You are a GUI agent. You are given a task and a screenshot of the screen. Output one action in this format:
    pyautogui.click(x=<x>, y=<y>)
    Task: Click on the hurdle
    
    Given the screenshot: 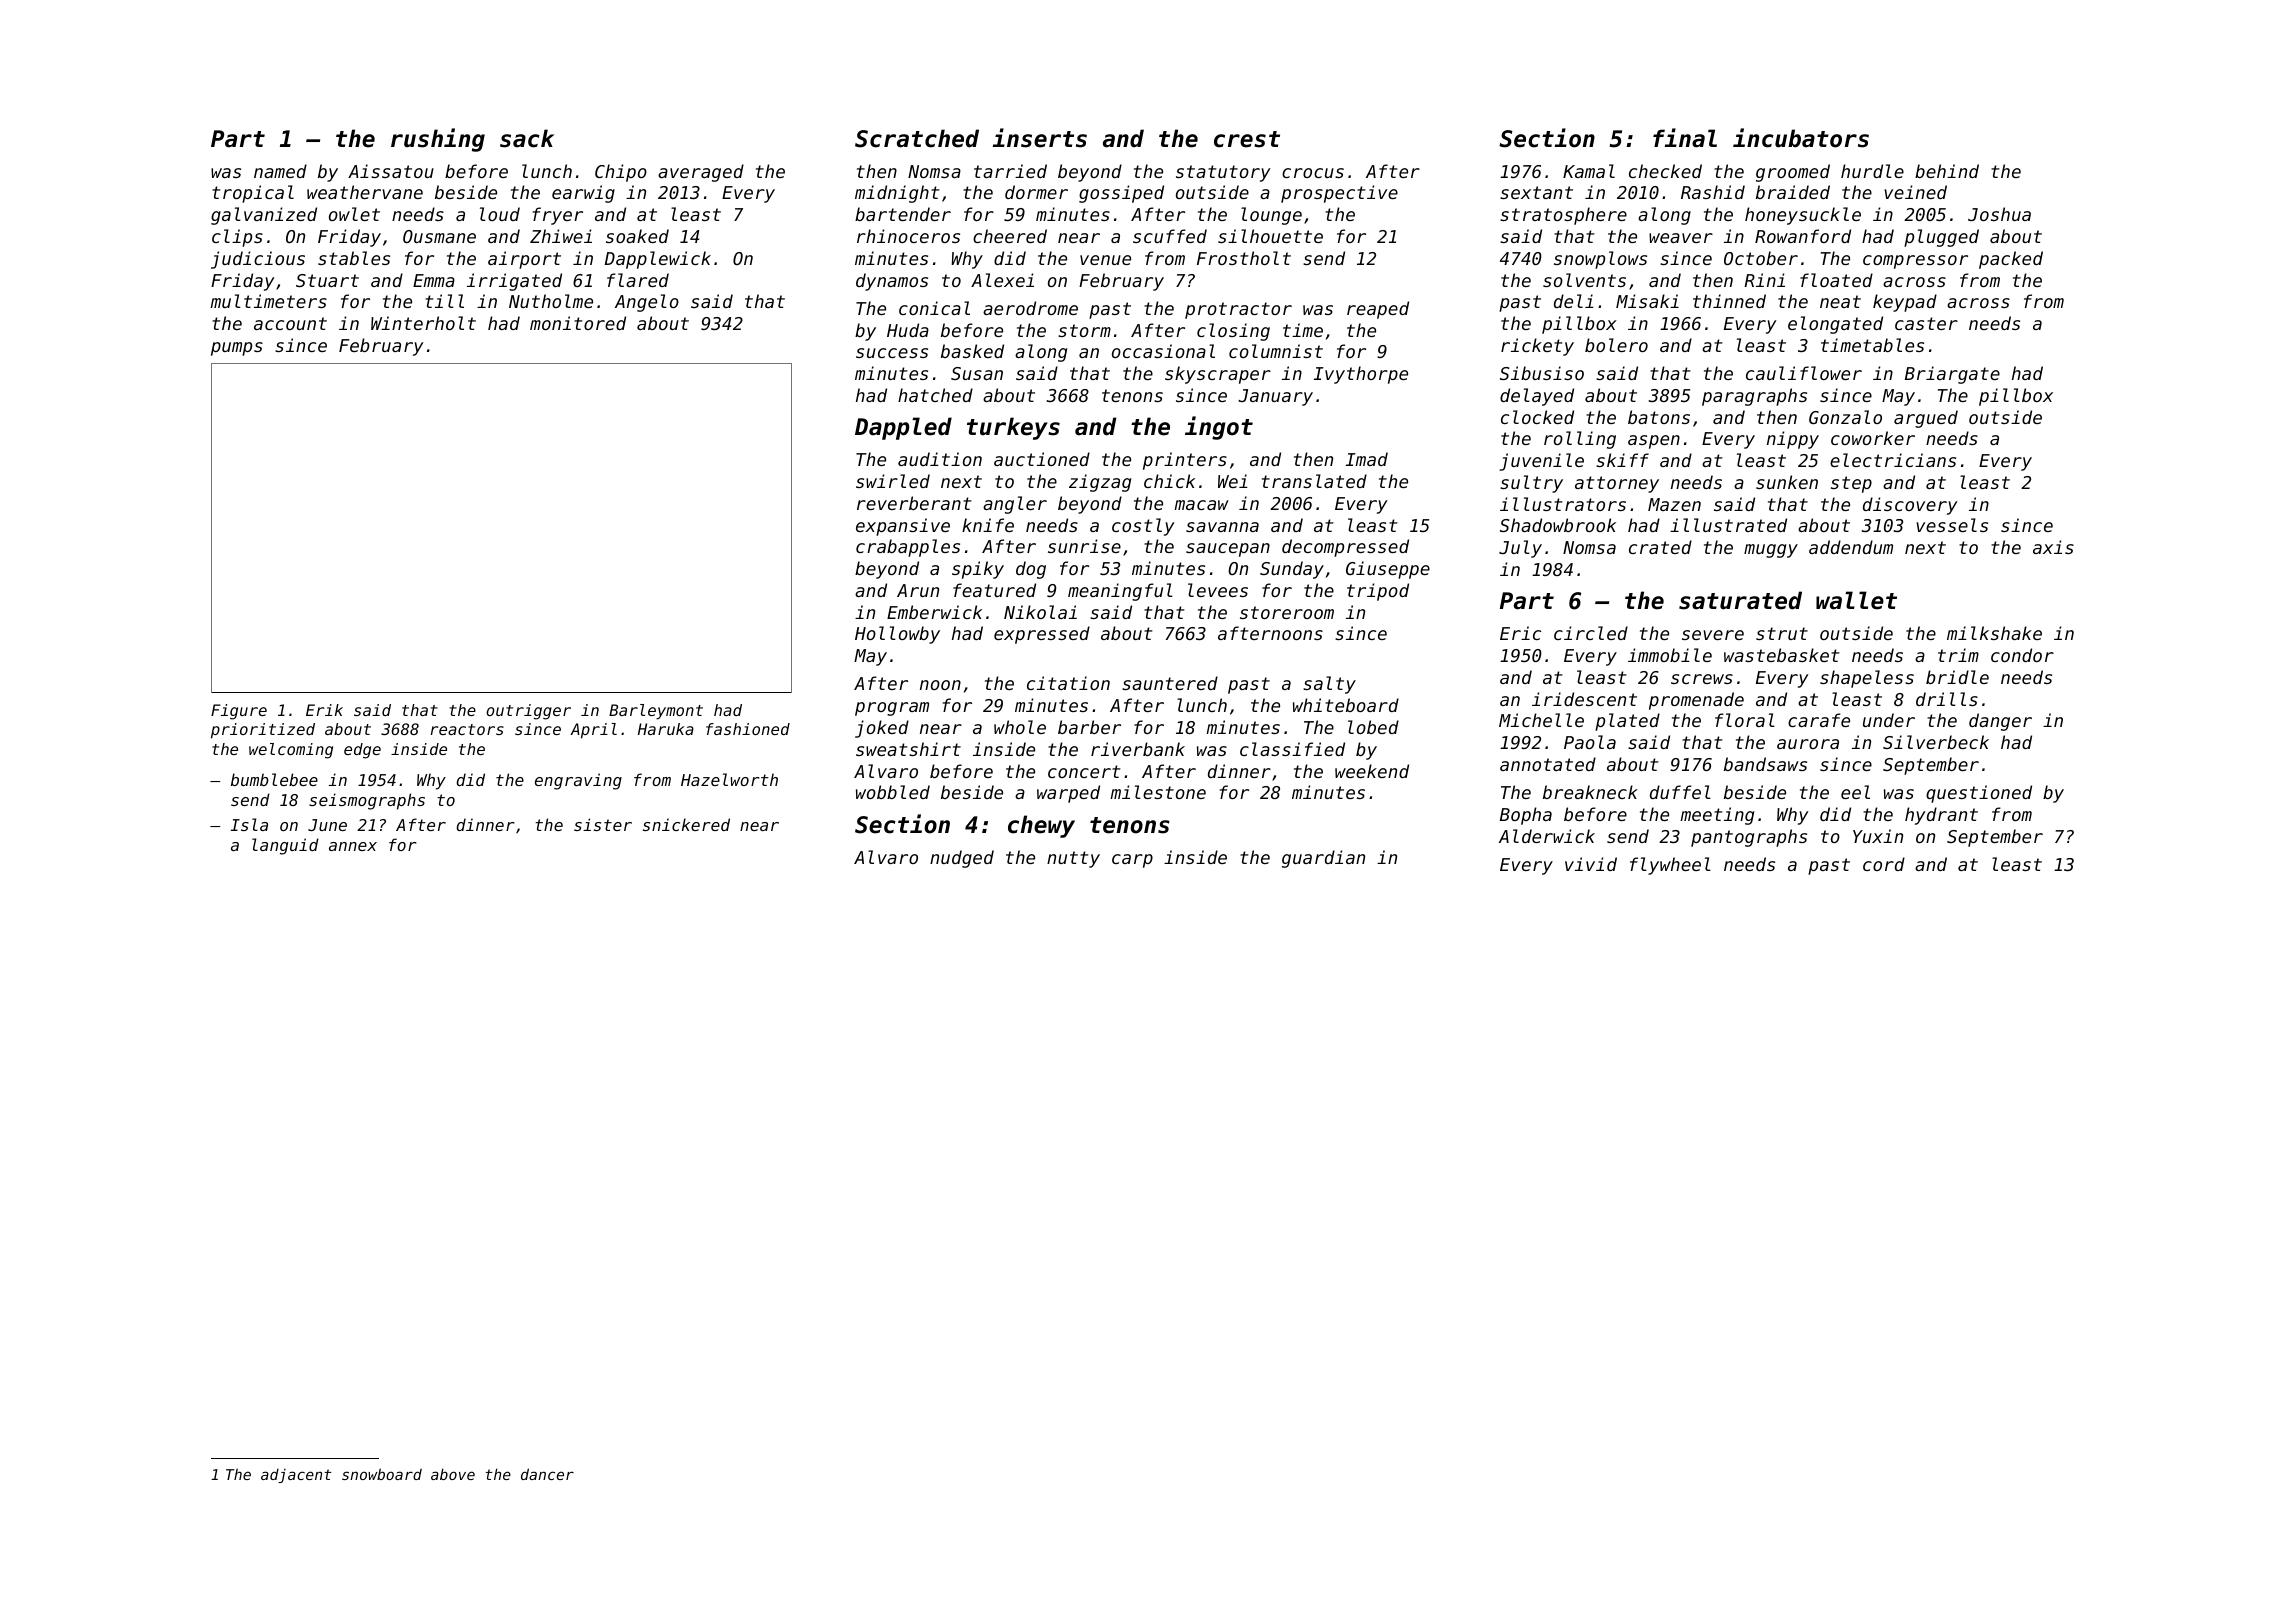 What is the action you would take?
    pyautogui.click(x=1872, y=171)
